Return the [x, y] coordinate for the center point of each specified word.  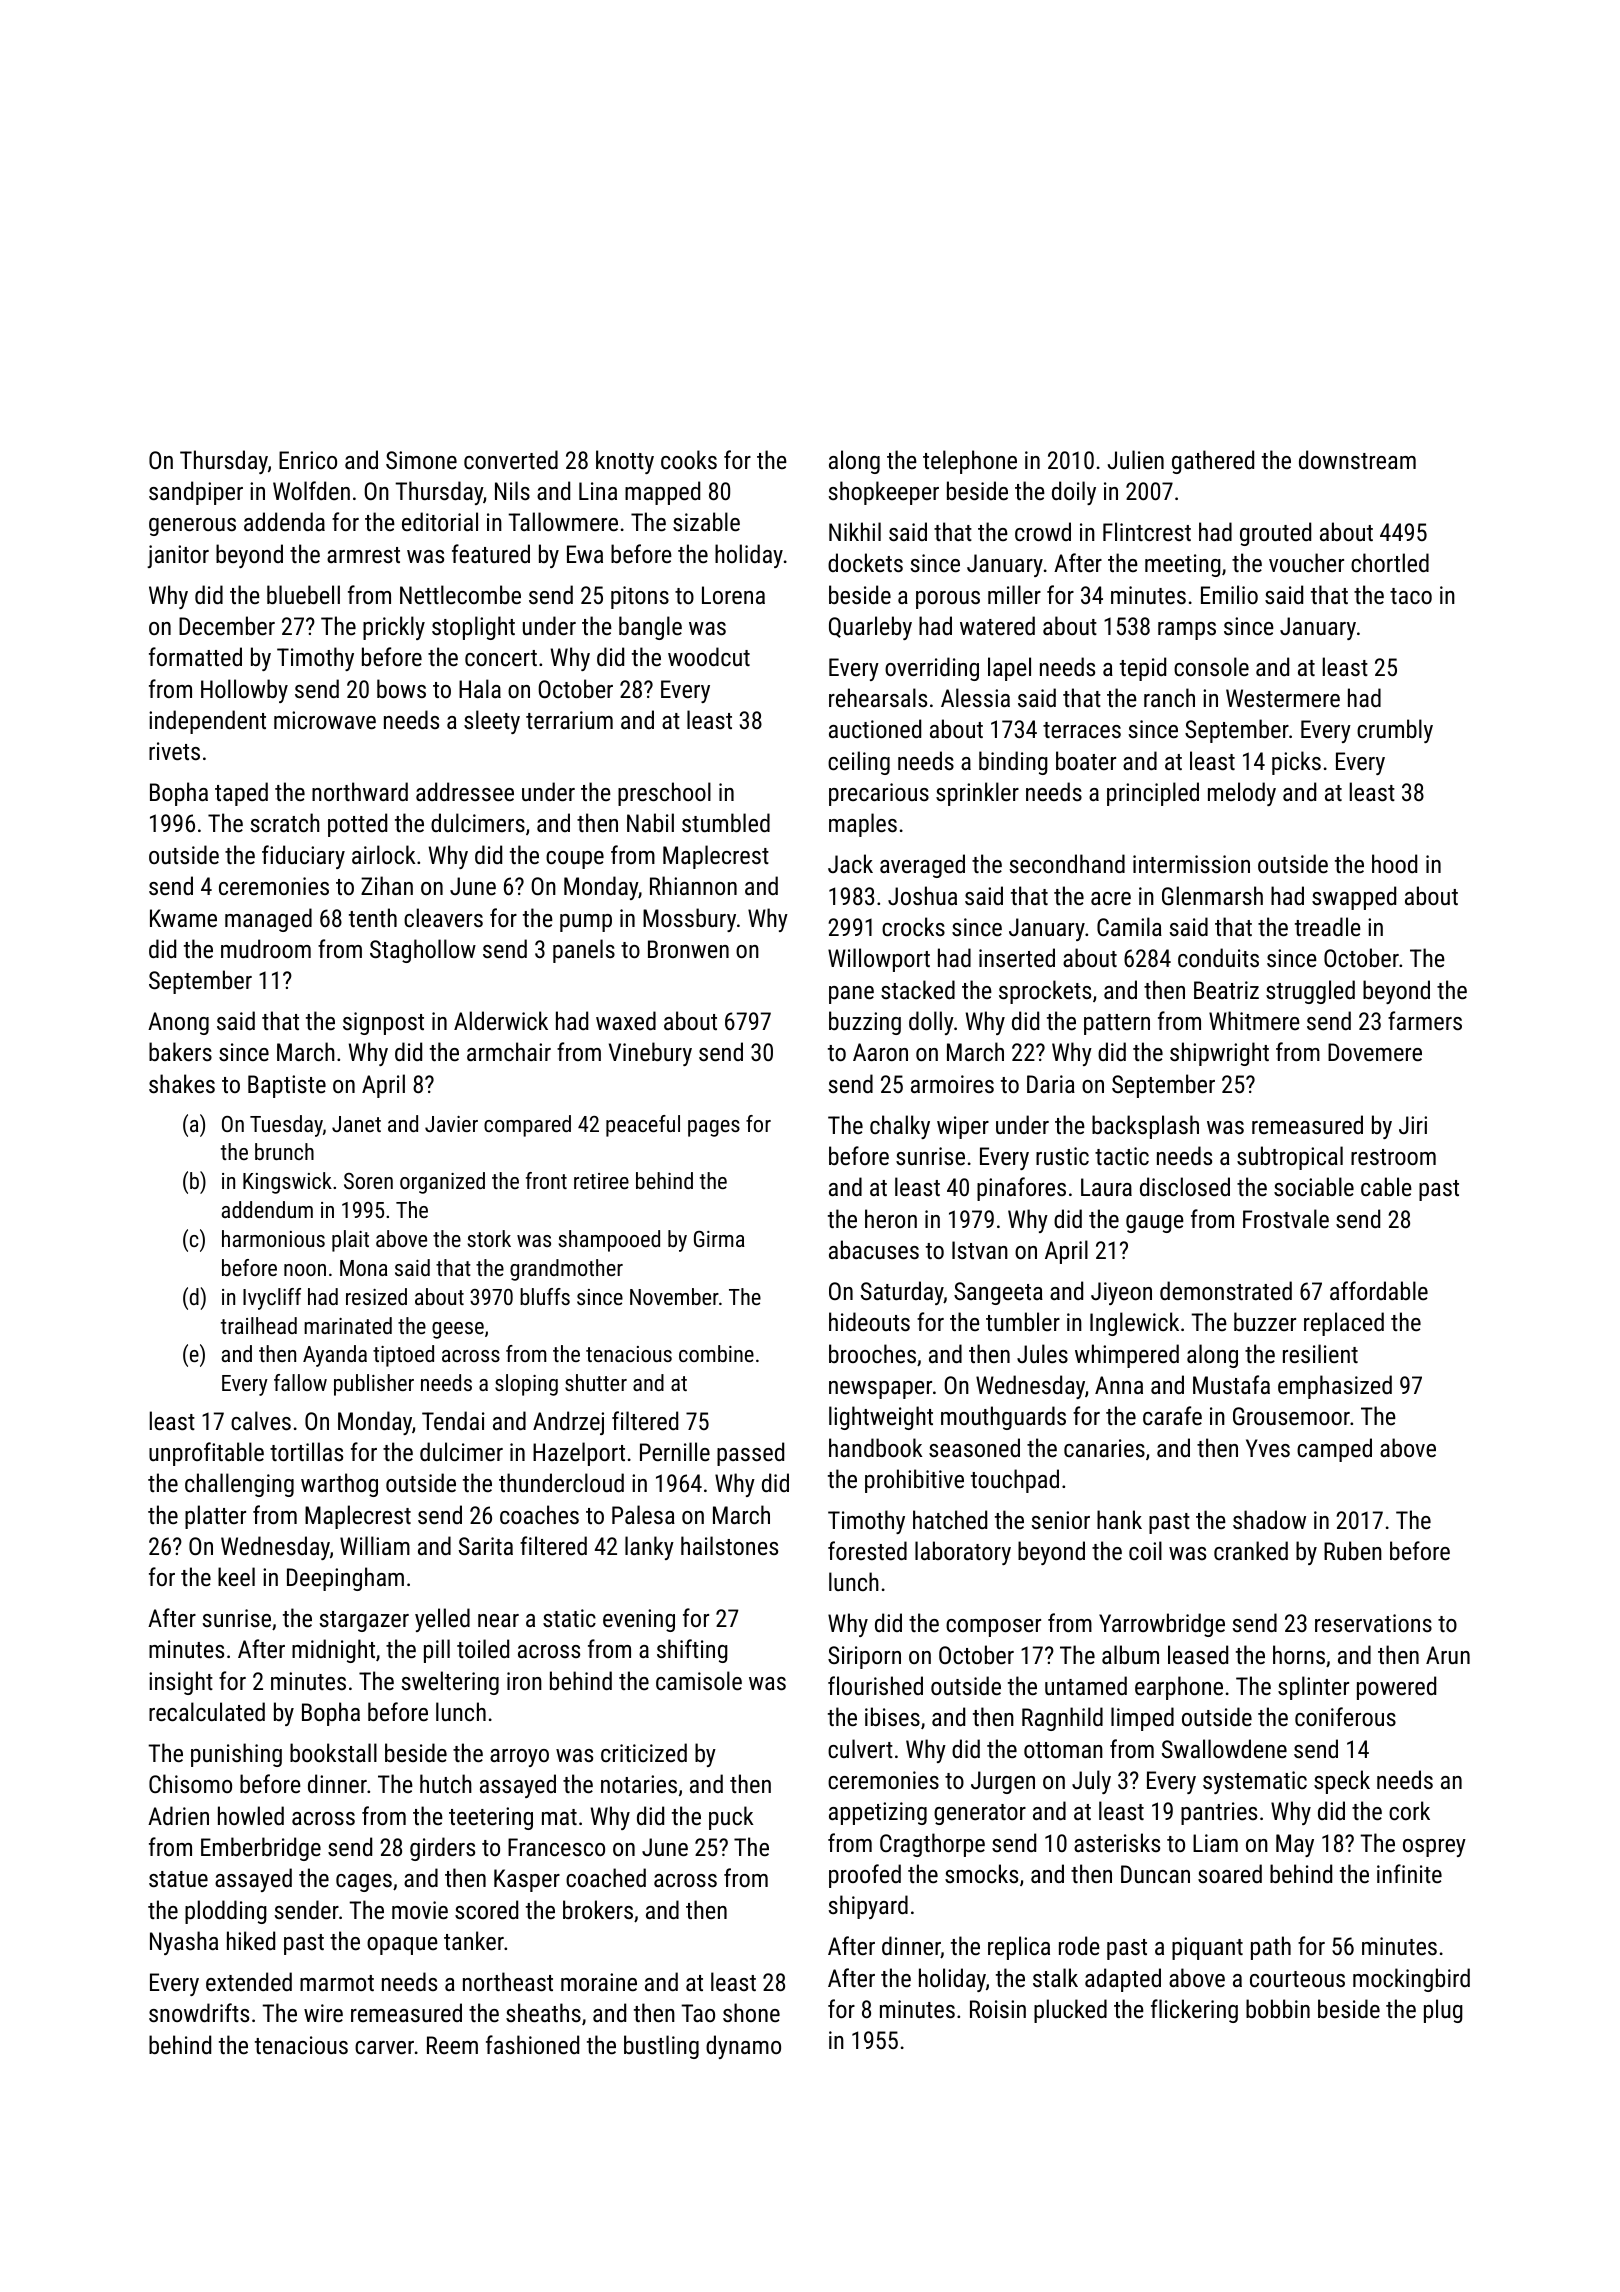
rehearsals [878, 697]
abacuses [874, 1249]
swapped [1354, 898]
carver [384, 2047]
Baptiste [287, 1086]
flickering [1194, 2011]
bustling [661, 2047]
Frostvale [1286, 1218]
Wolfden [311, 490]
